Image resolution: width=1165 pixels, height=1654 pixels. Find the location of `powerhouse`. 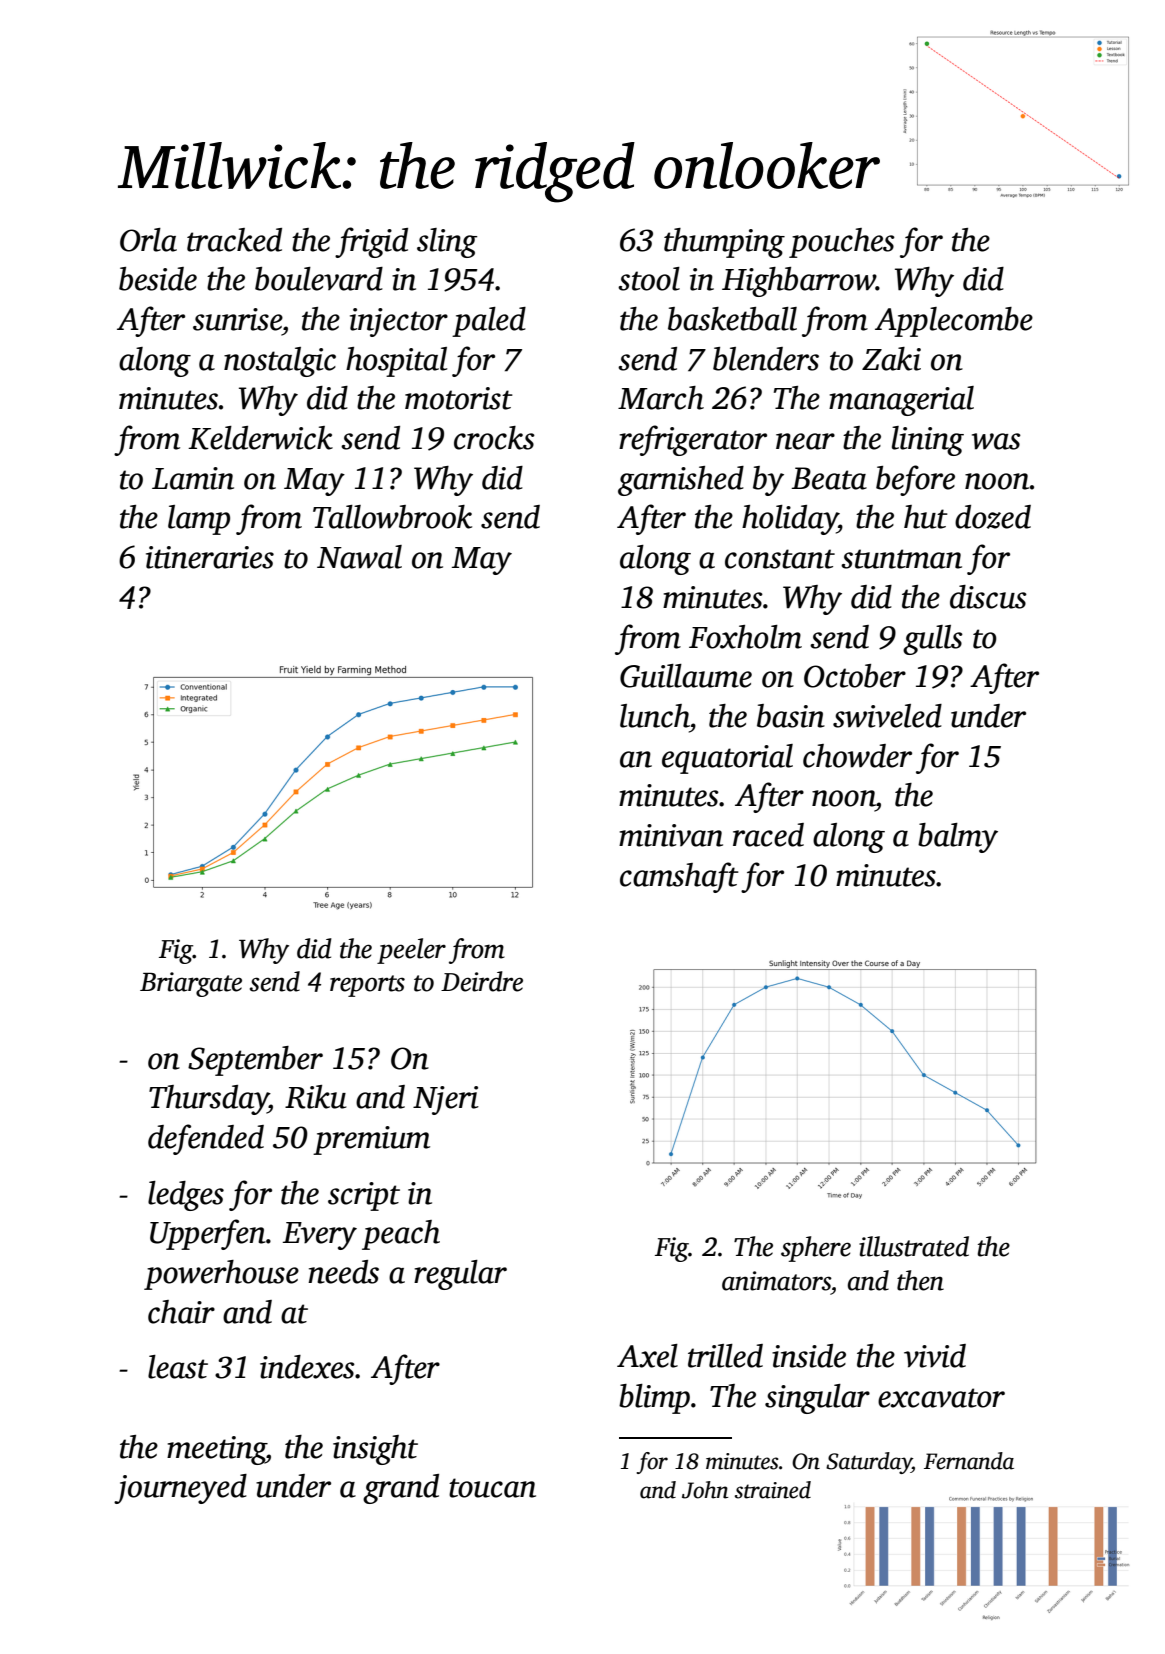

powerhouse is located at coordinates (221, 1275).
